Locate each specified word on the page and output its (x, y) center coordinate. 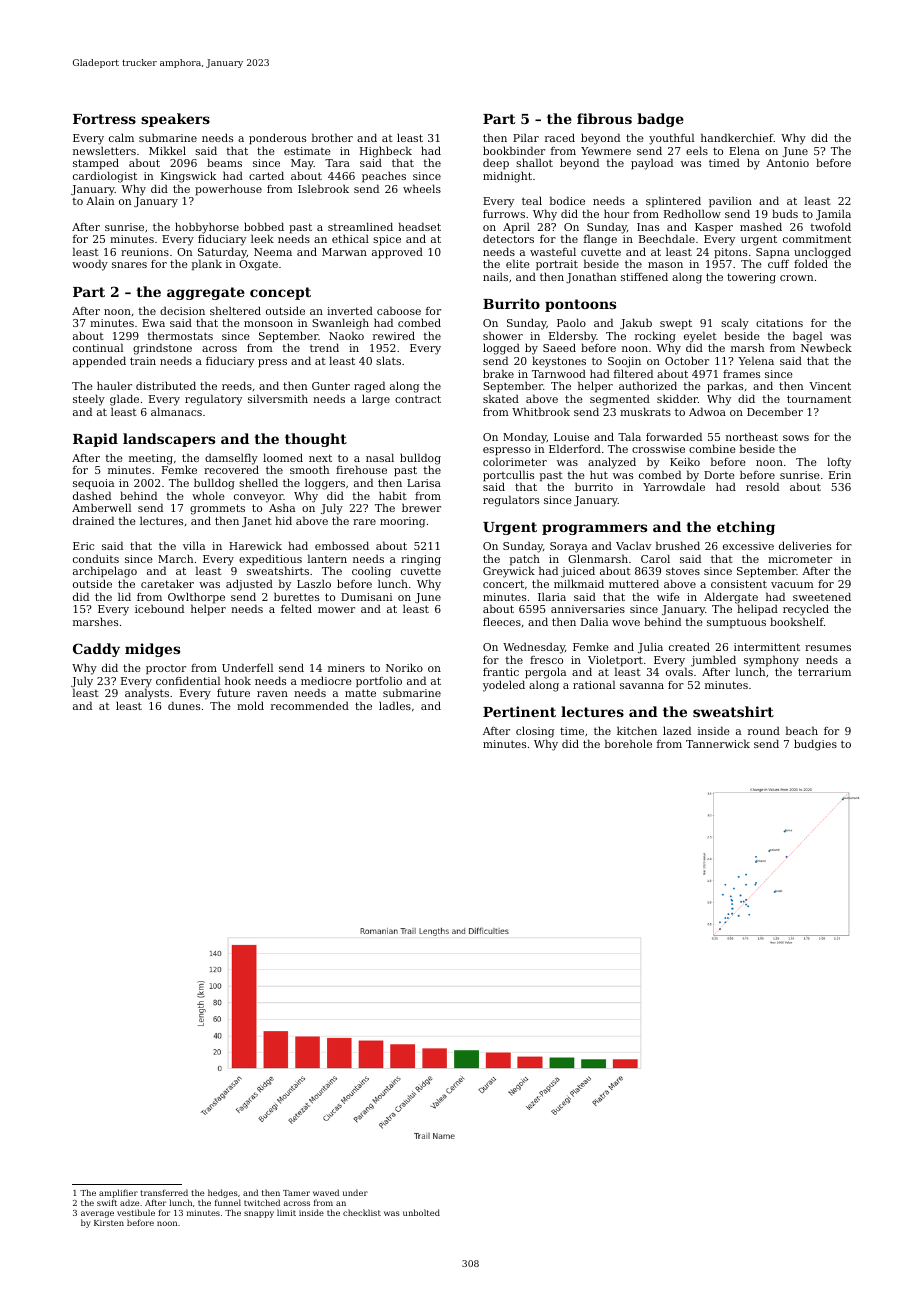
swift (107, 1202)
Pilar (526, 137)
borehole (628, 743)
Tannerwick (718, 743)
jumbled (714, 661)
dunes (184, 705)
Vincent (830, 386)
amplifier (118, 1193)
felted (296, 608)
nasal (380, 457)
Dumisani (367, 597)
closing (535, 732)
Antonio (787, 163)
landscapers (169, 440)
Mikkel (167, 150)
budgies (815, 745)
